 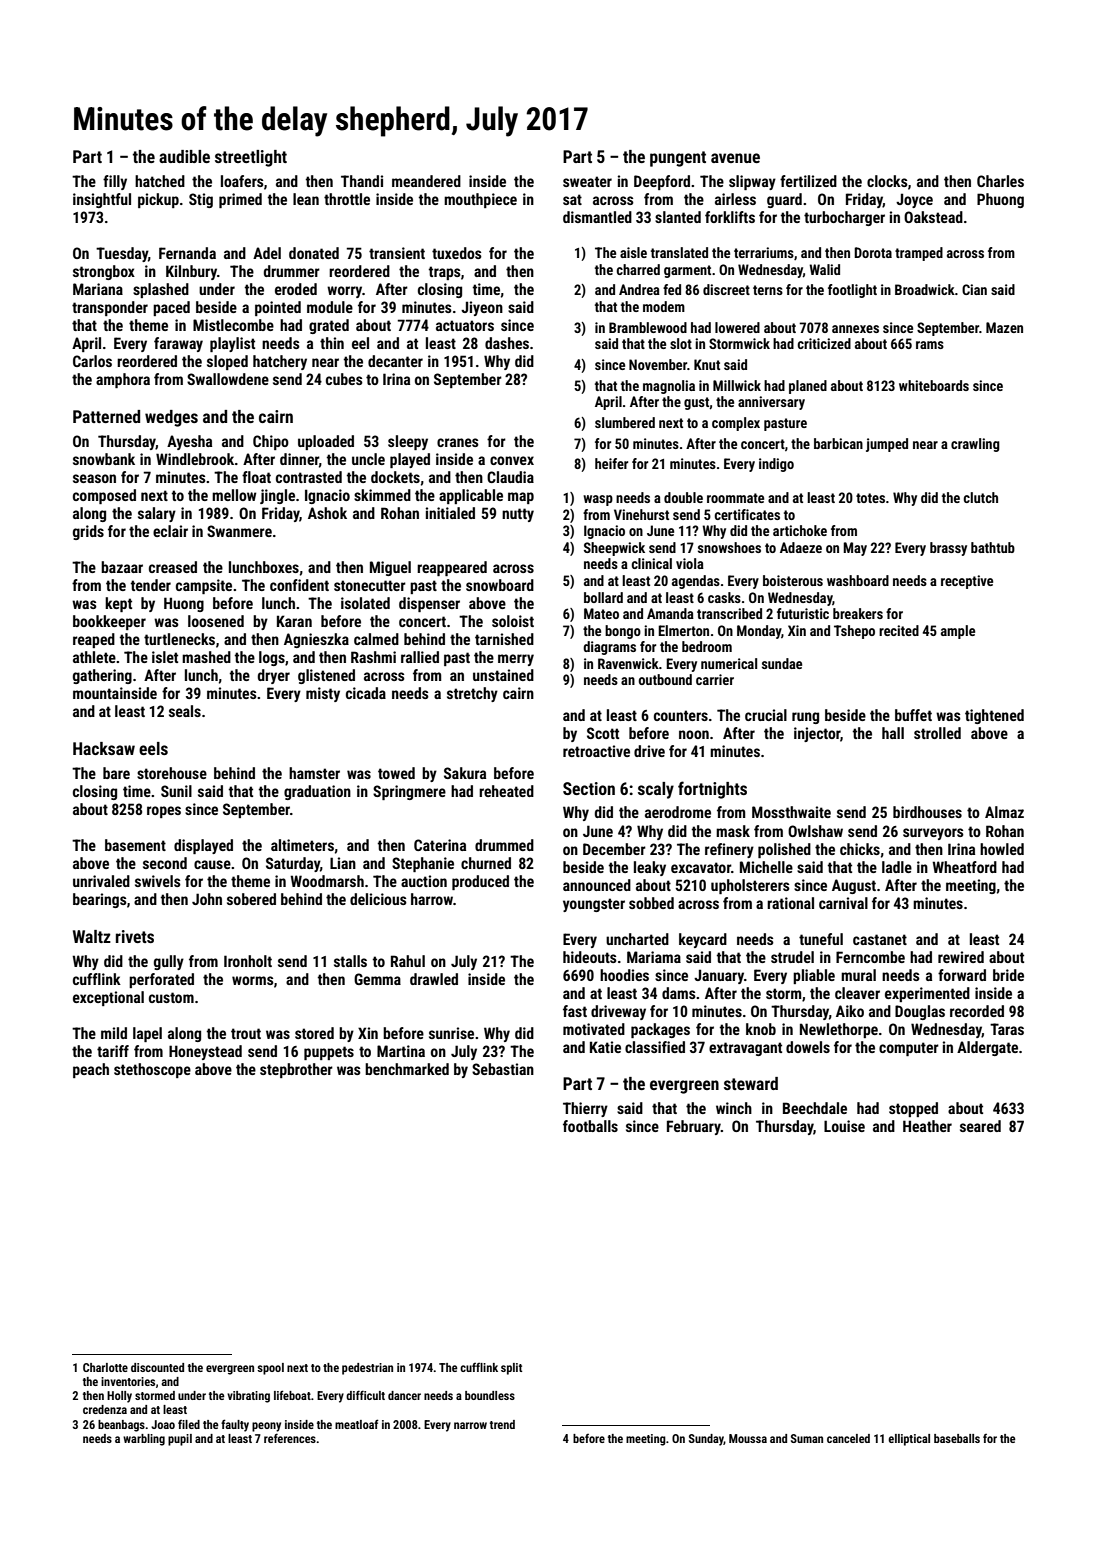 What do you see at coordinates (92, 936) in the document?
I see `Waltz` at bounding box center [92, 936].
